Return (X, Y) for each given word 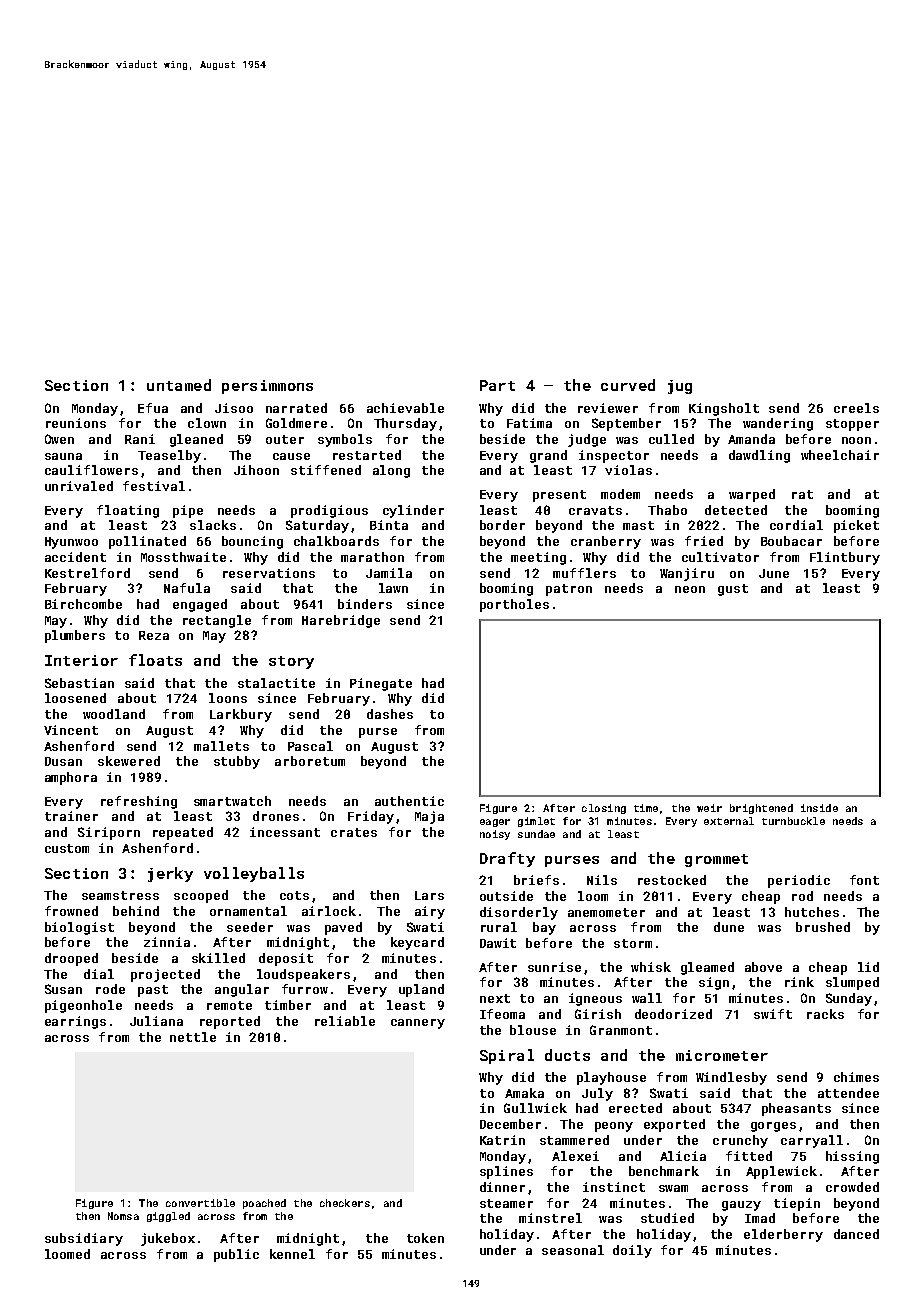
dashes (390, 714)
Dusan (63, 761)
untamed (179, 385)
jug (680, 387)
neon (690, 589)
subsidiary (84, 1239)
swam (673, 1188)
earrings (75, 1022)
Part (497, 385)
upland (421, 990)
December (510, 1124)
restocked (672, 880)
